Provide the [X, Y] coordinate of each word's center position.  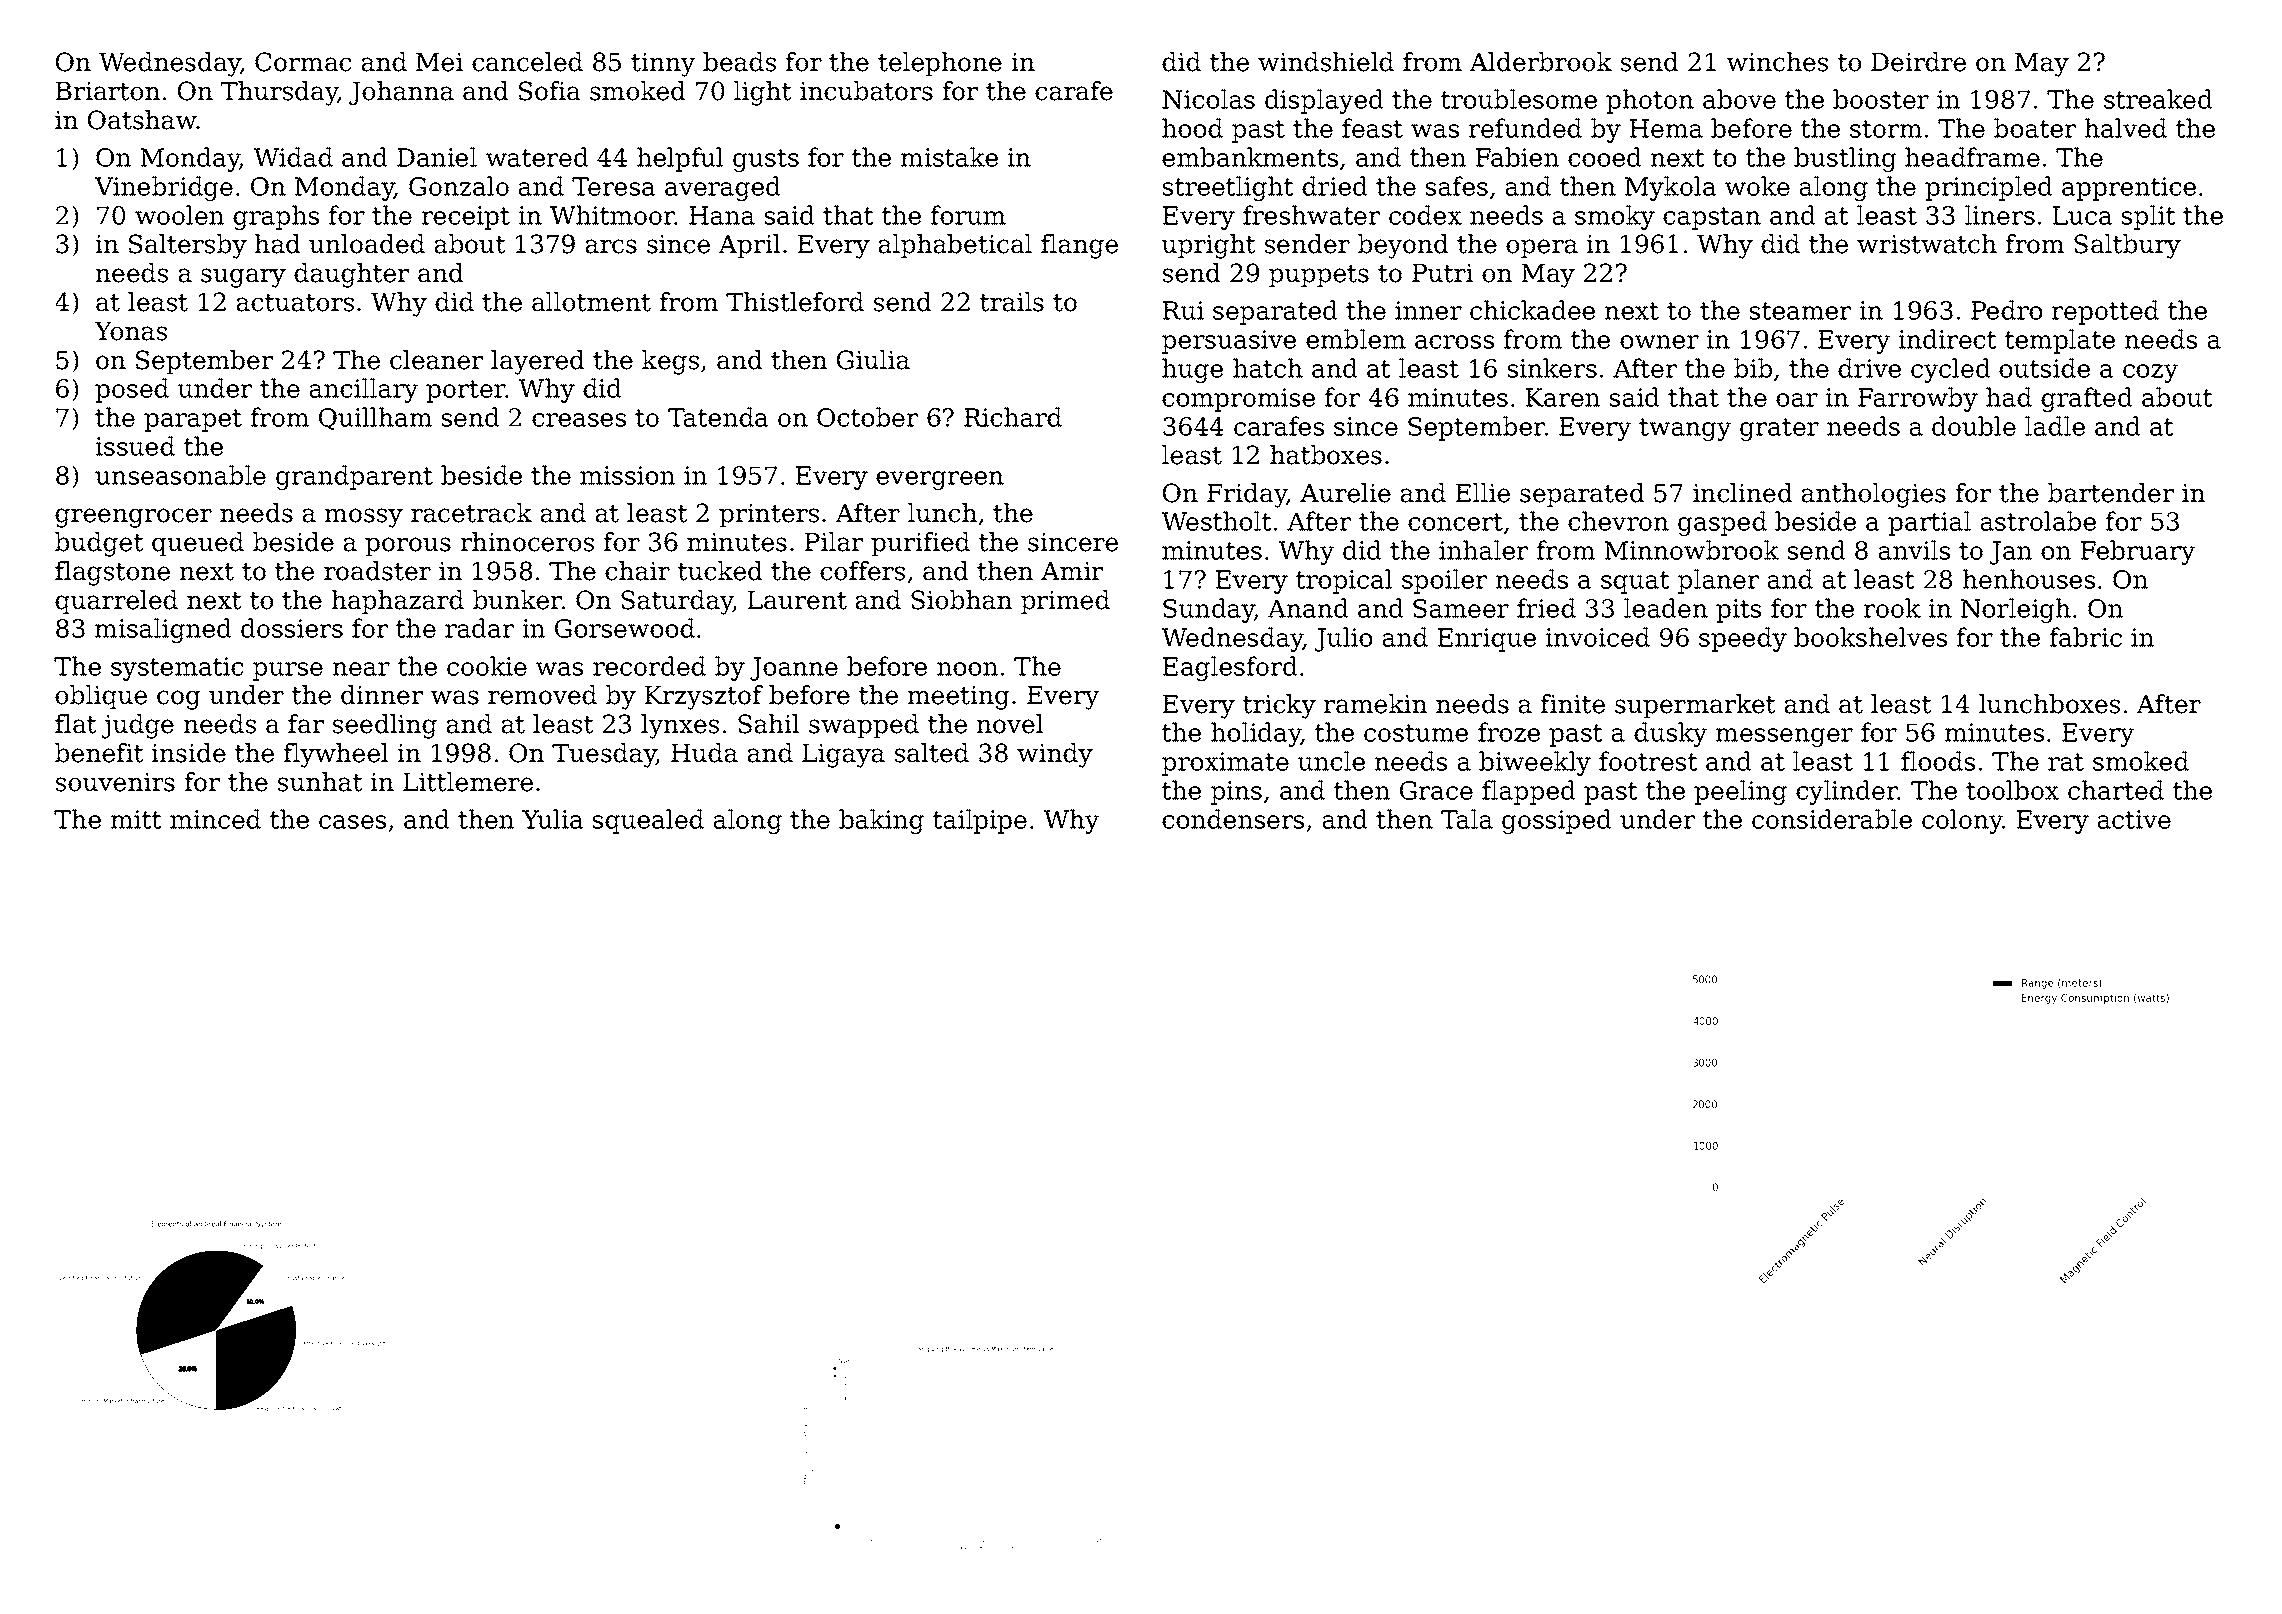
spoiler [1444, 581]
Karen [1563, 397]
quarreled [116, 602]
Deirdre [1918, 62]
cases [352, 822]
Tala [1467, 819]
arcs [611, 246]
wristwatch [1927, 244]
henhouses [2029, 579]
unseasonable [180, 475]
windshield [1326, 62]
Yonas [130, 331]
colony [1962, 821]
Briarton [108, 91]
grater [1779, 429]
